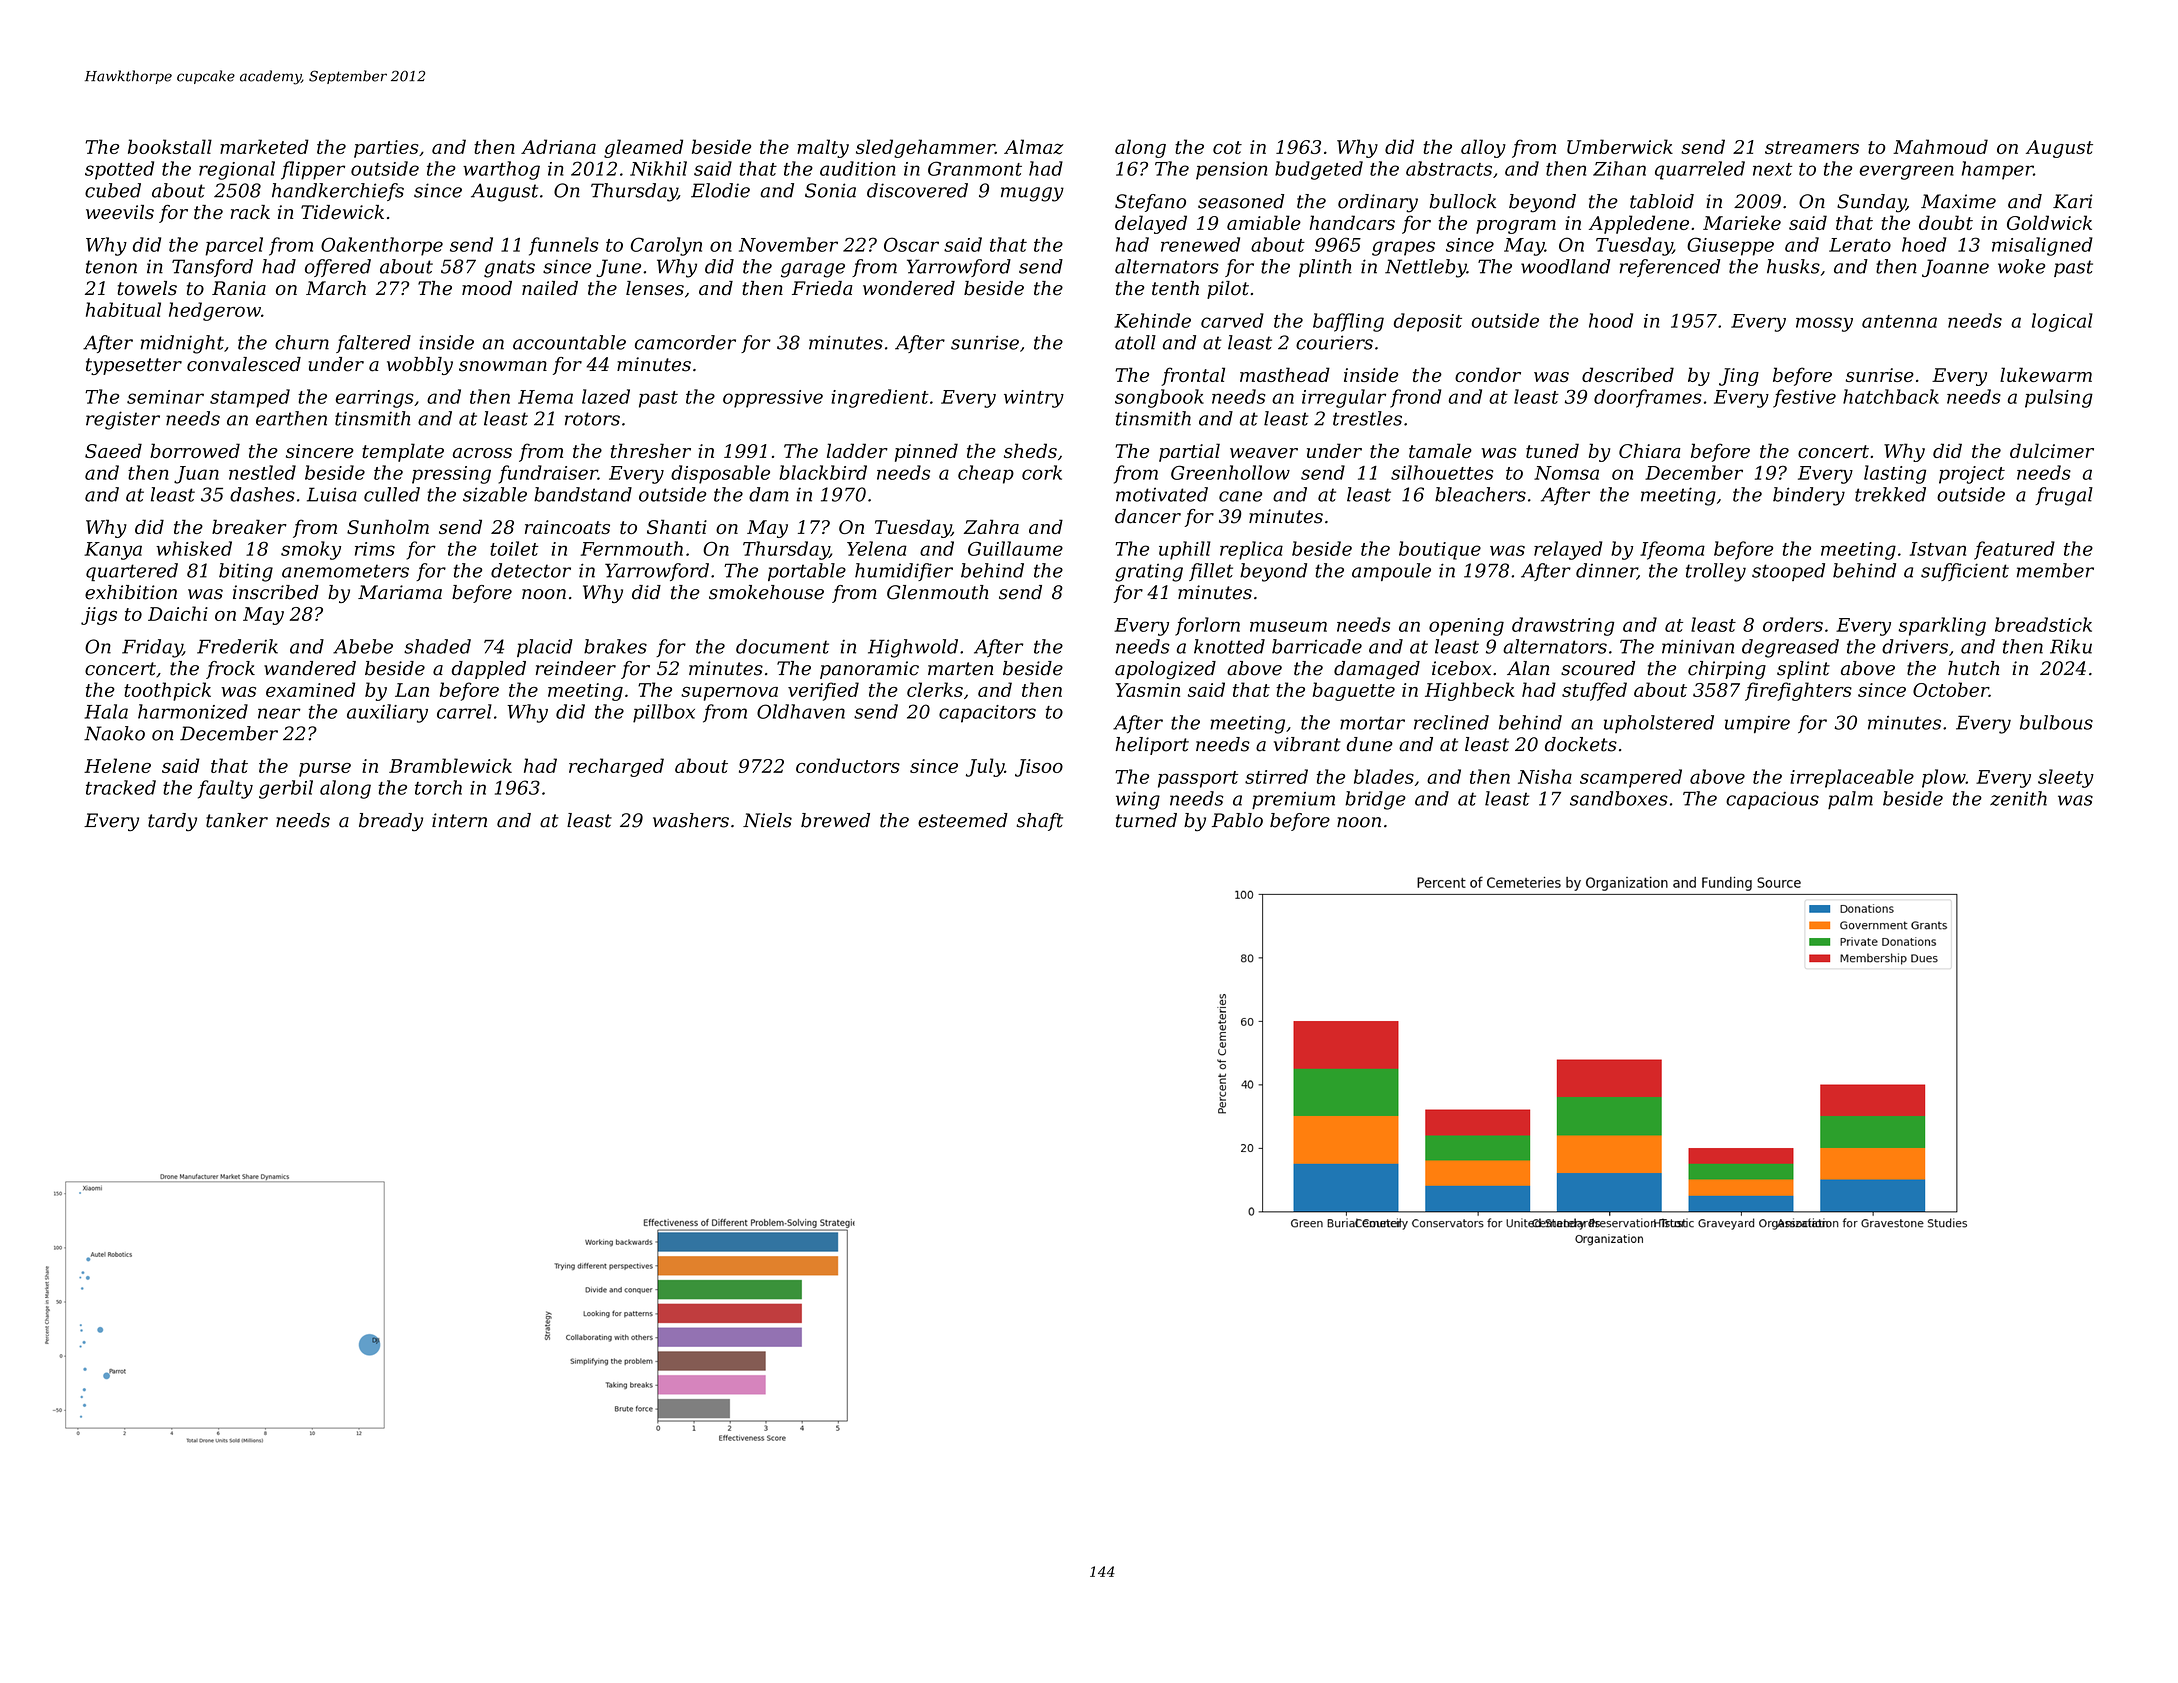  Describe the element at coordinates (392, 494) in the screenshot. I see `culled` at that location.
